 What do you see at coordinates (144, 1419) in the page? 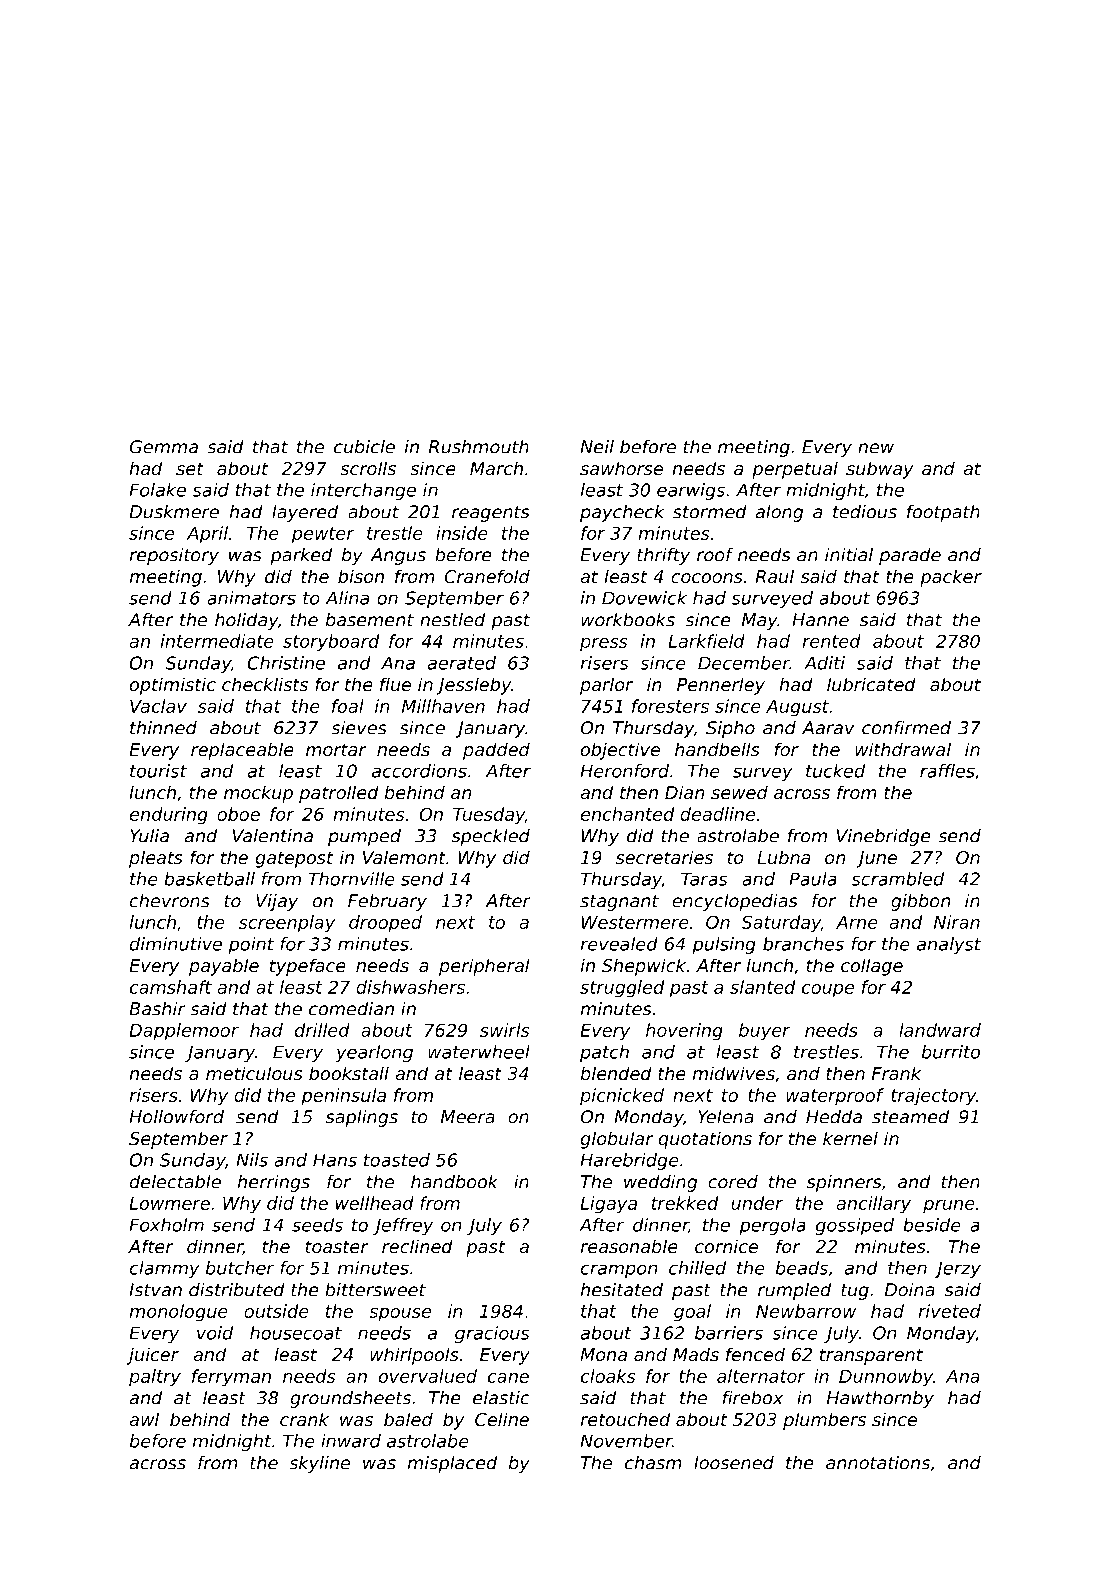
I see `awl` at bounding box center [144, 1419].
